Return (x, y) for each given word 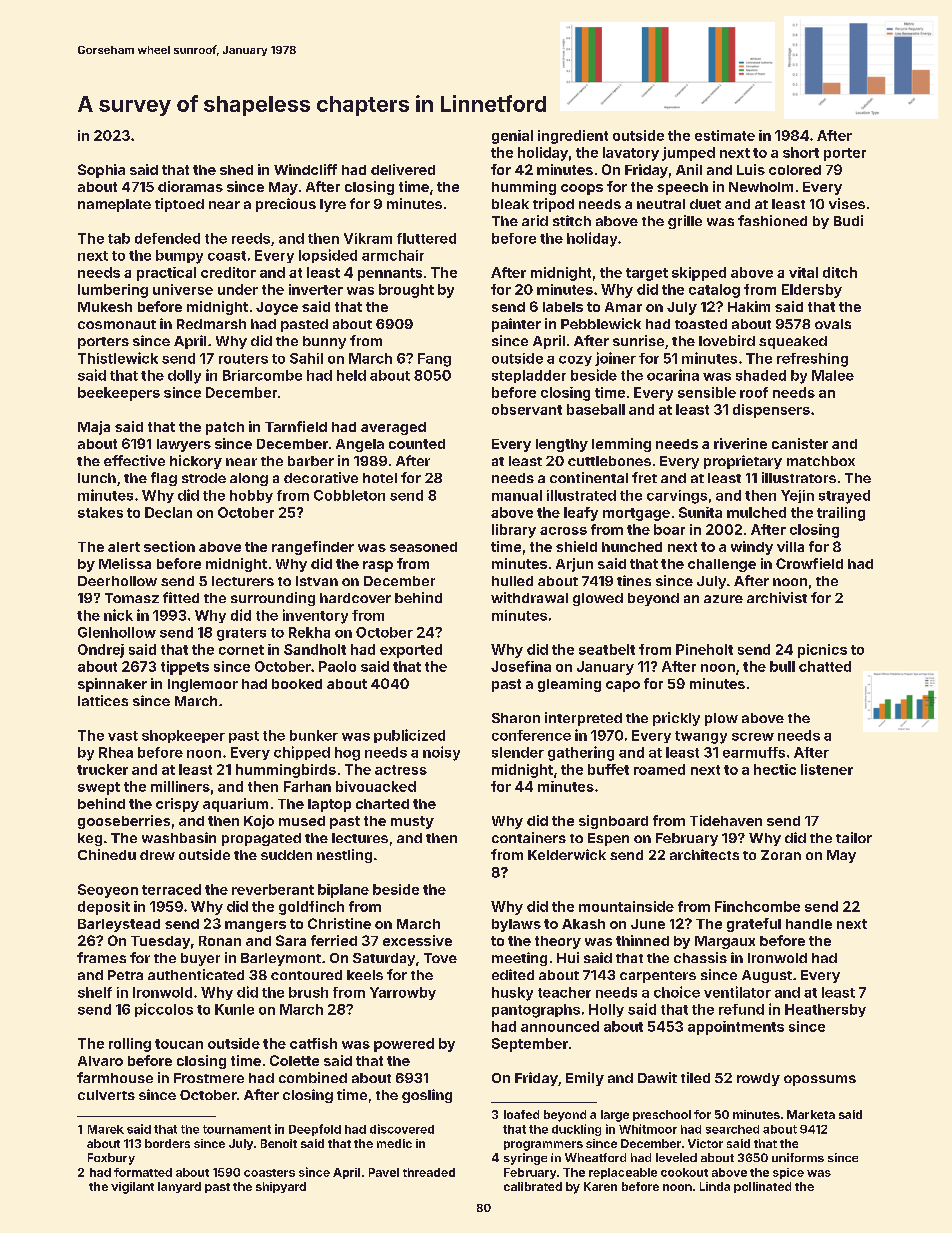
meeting (519, 959)
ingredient (573, 137)
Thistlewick (118, 358)
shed (236, 170)
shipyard (281, 1187)
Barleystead (119, 925)
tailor (854, 837)
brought (406, 291)
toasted (701, 324)
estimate (725, 135)
